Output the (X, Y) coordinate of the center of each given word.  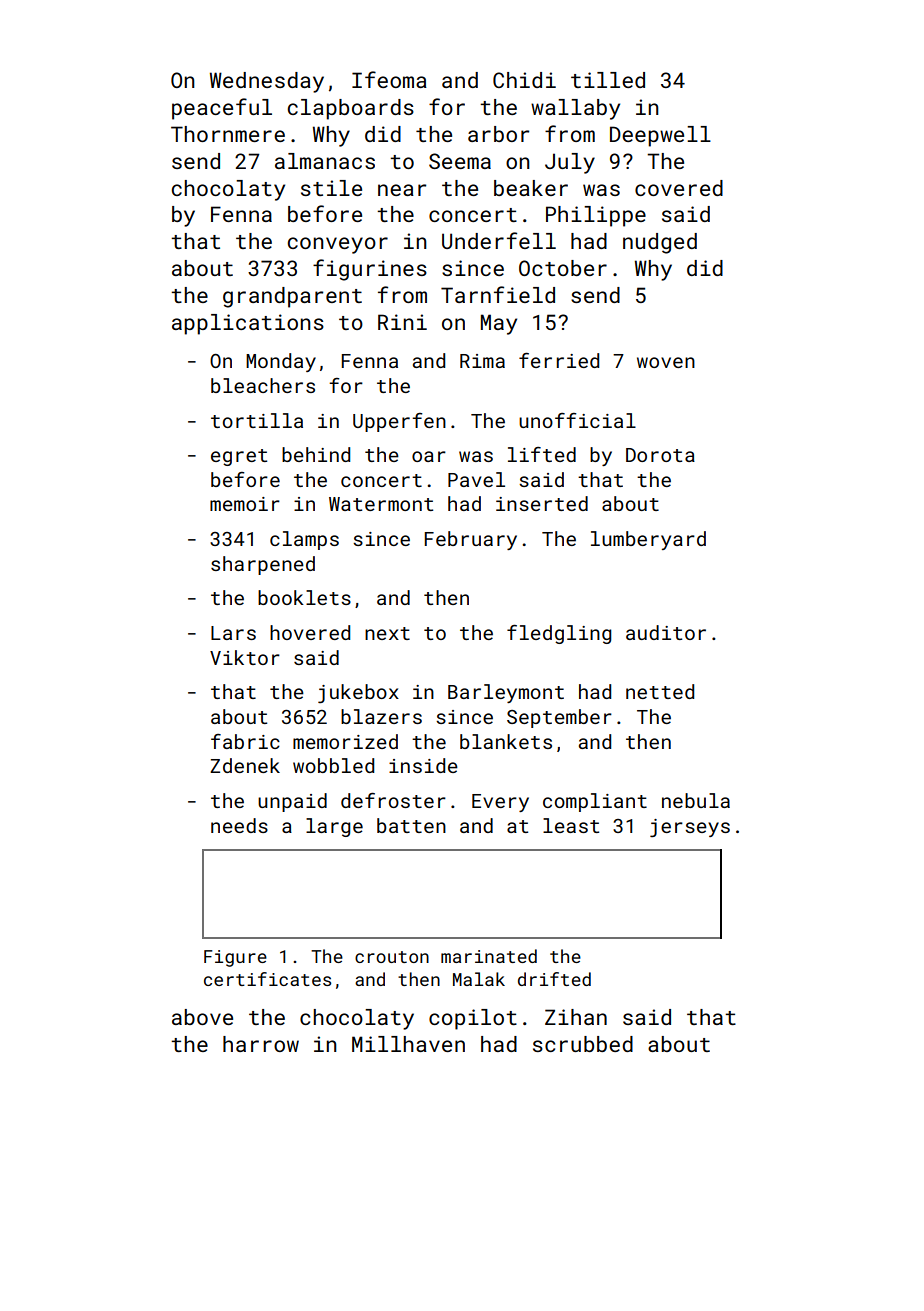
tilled (608, 80)
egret (239, 457)
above (202, 1017)
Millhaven (408, 1044)
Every (500, 803)
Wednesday (267, 82)
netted (660, 691)
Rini (402, 322)
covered (679, 188)
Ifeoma (389, 79)
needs (239, 825)
